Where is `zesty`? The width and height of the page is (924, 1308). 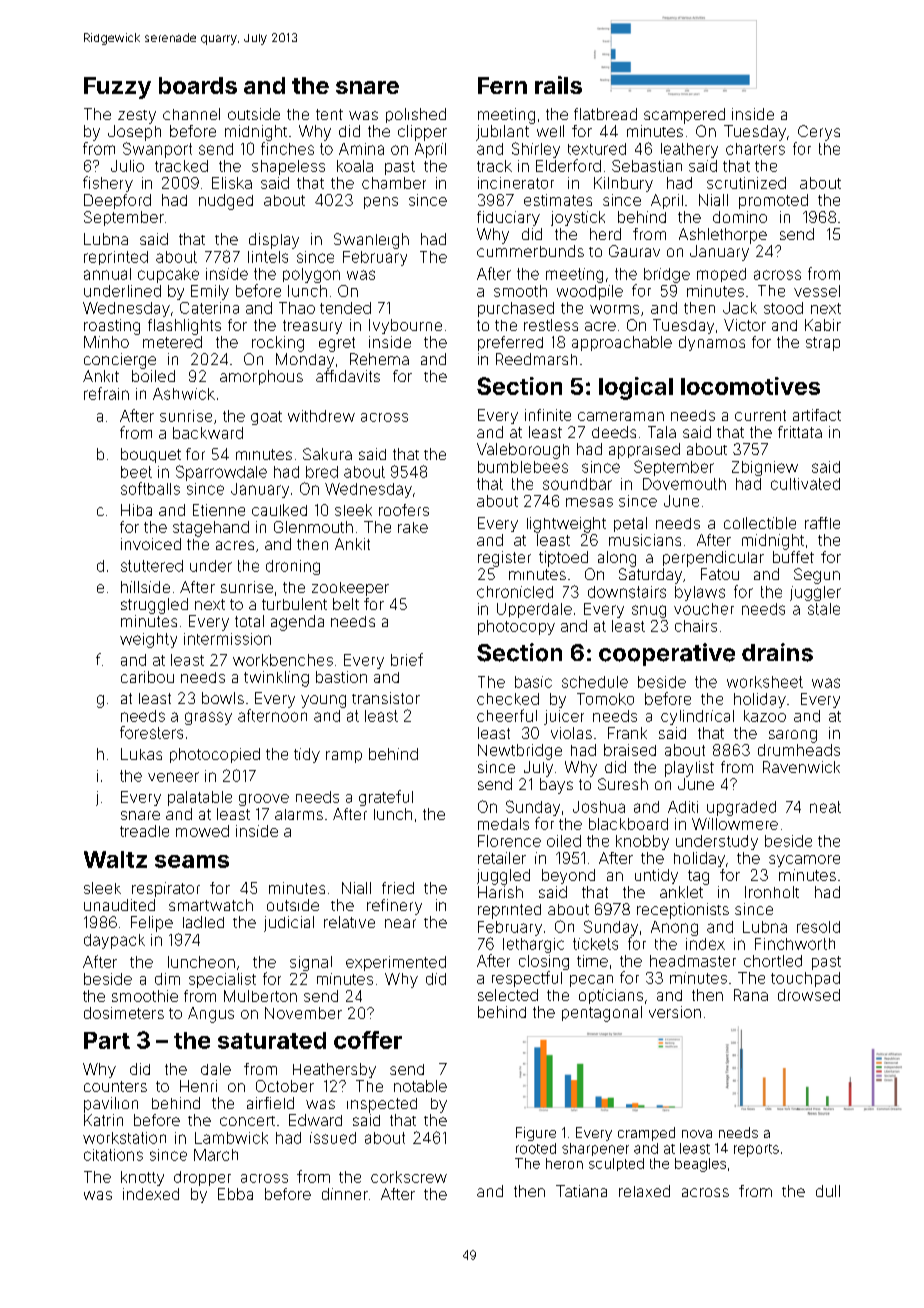
zesty is located at coordinates (137, 117).
